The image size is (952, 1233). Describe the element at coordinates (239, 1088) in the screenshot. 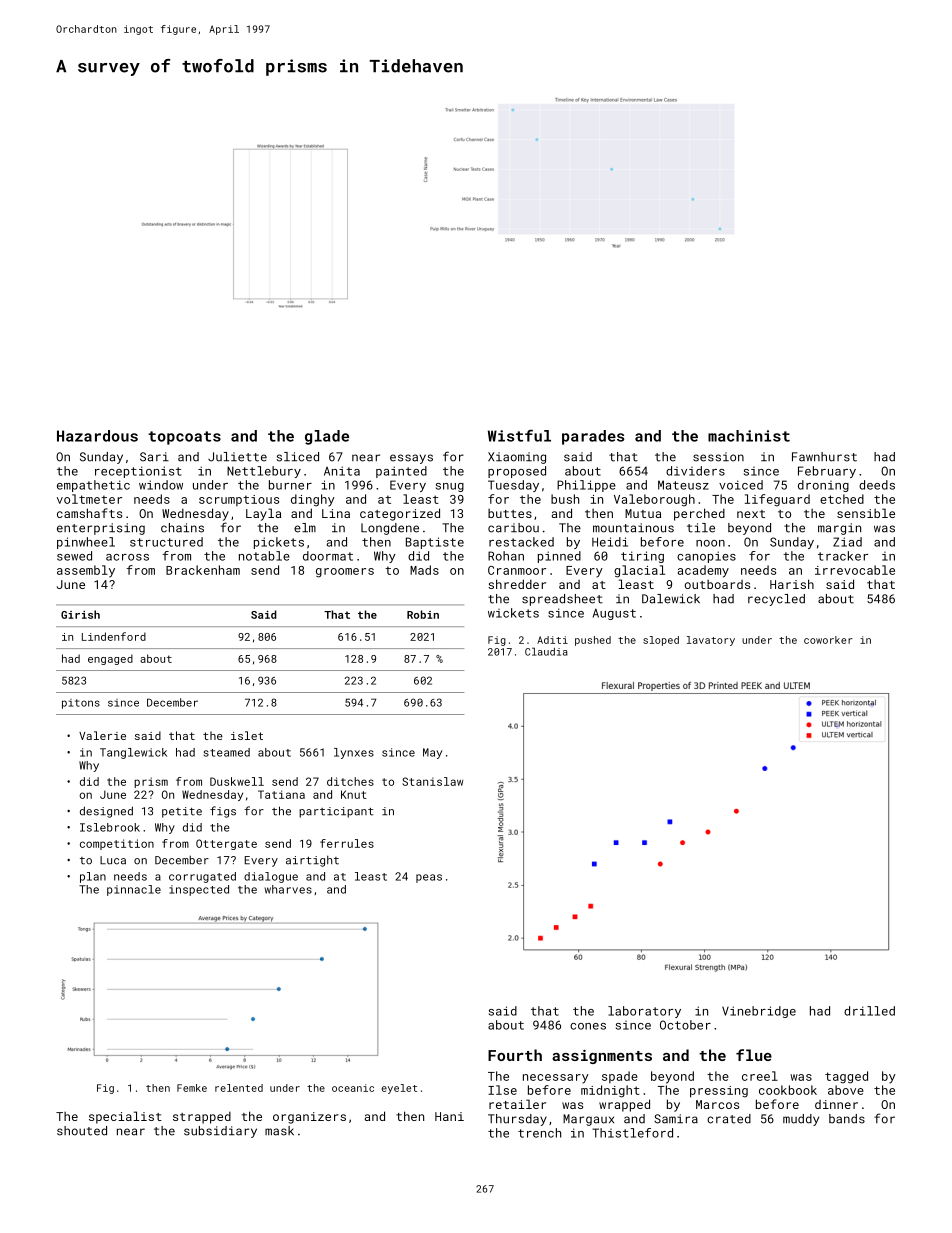

I see `relented` at that location.
